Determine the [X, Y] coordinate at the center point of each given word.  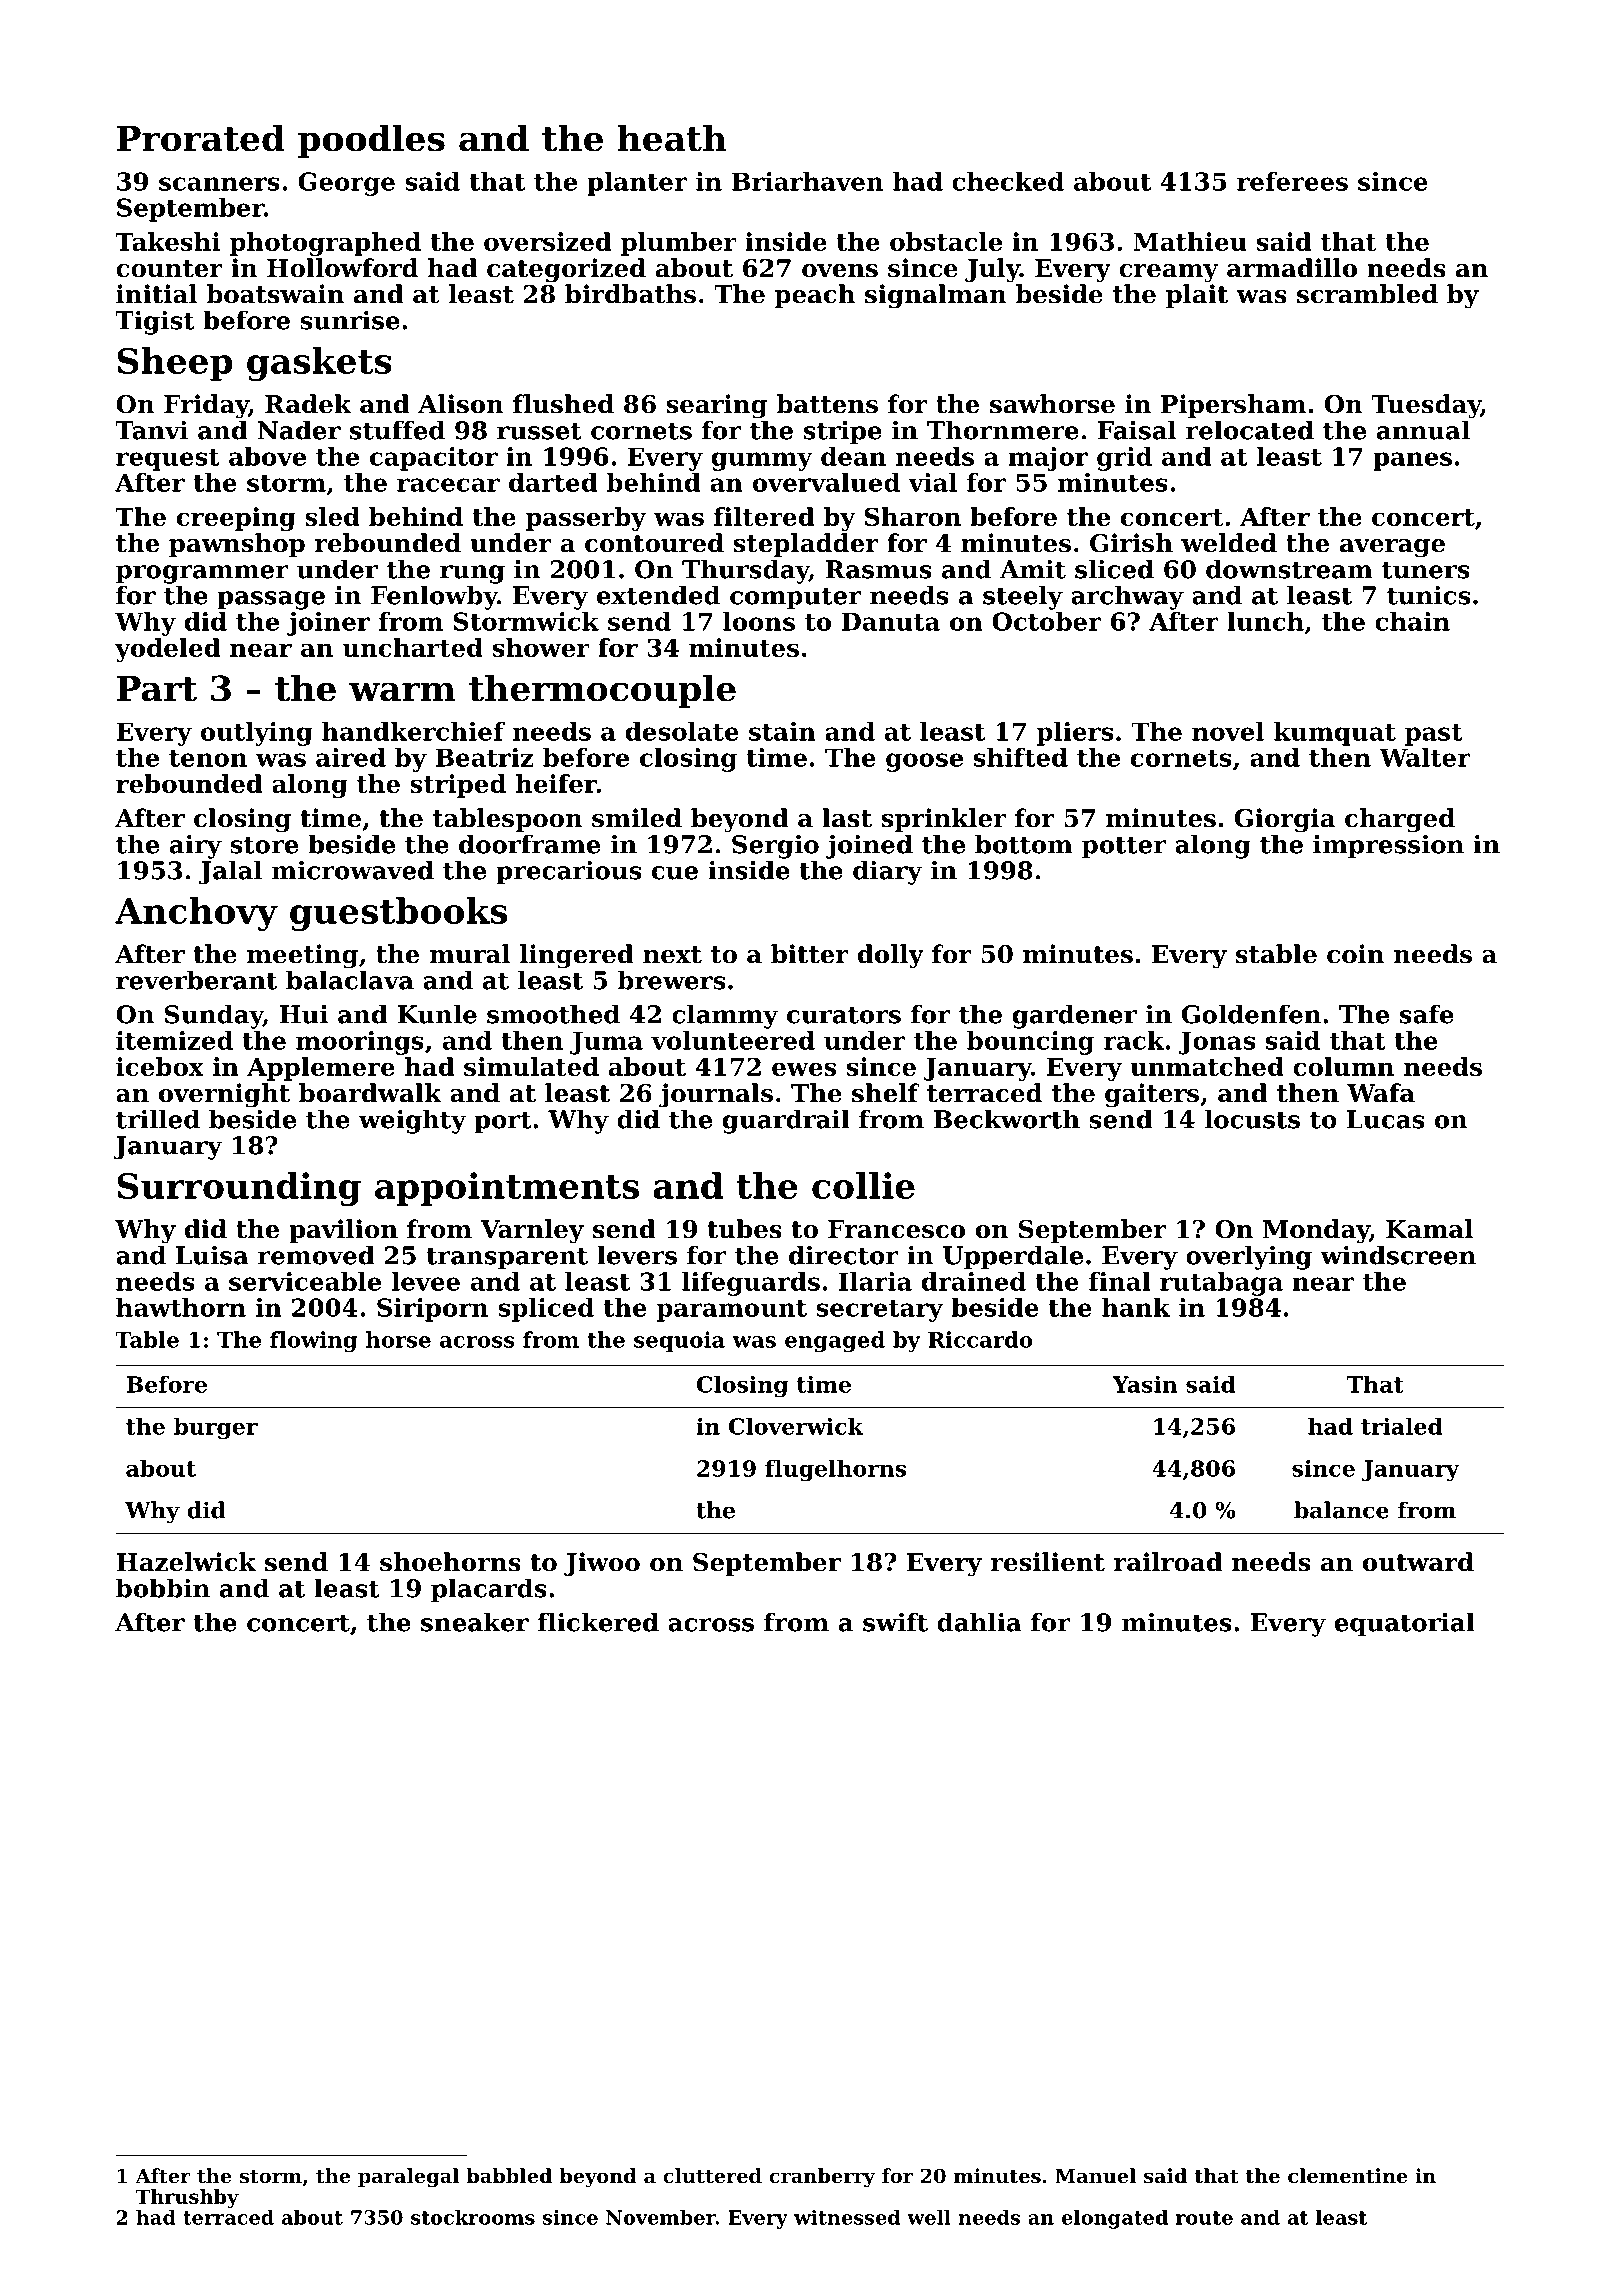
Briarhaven [807, 181]
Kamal [1429, 1229]
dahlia [979, 1622]
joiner [328, 624]
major [1048, 459]
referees [1292, 181]
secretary [879, 1311]
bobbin [163, 1588]
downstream [1289, 569]
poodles [371, 141]
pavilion [343, 1231]
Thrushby [187, 2198]
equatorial [1405, 1624]
